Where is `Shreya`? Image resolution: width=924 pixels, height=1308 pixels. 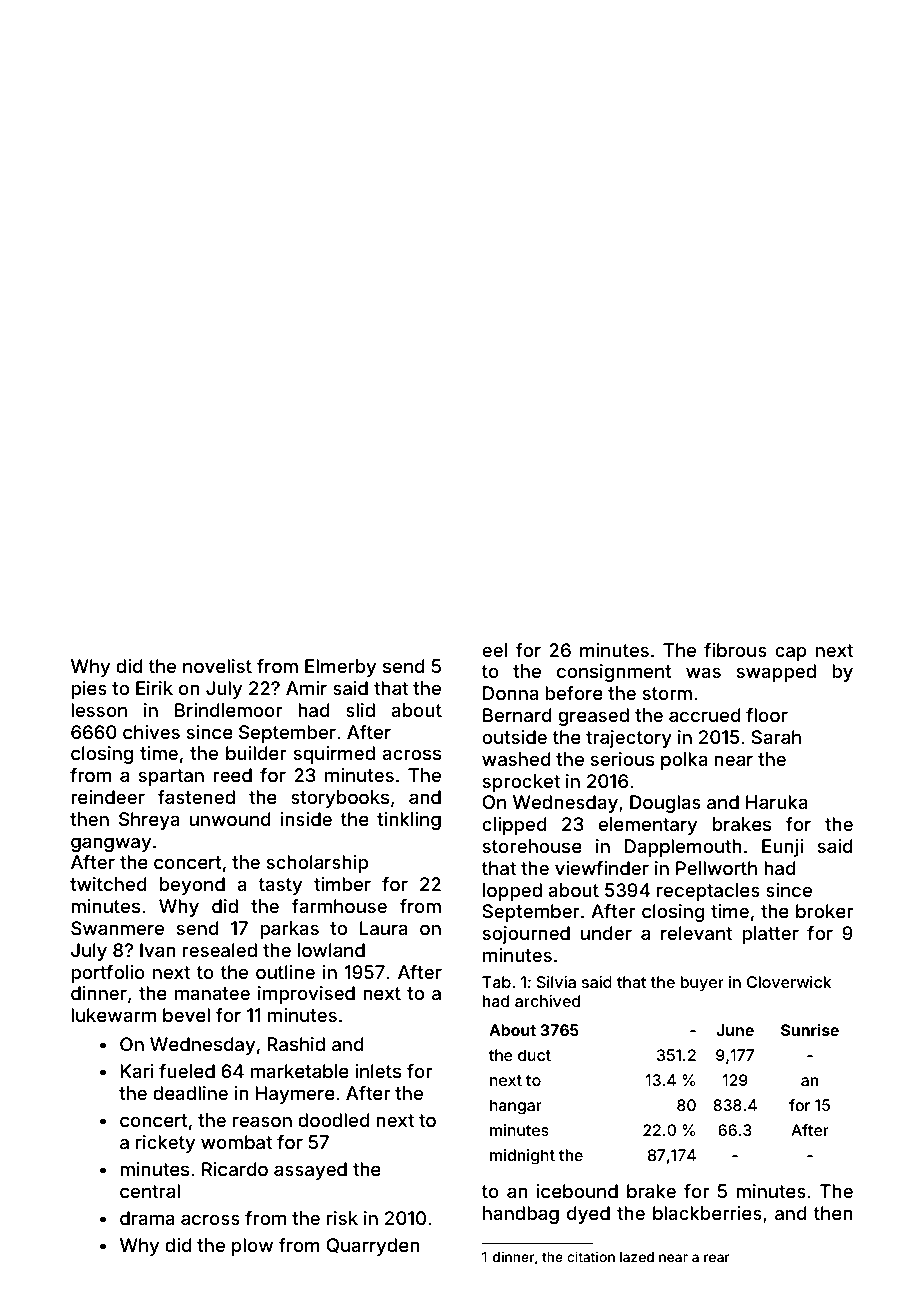 Shreya is located at coordinates (149, 821).
